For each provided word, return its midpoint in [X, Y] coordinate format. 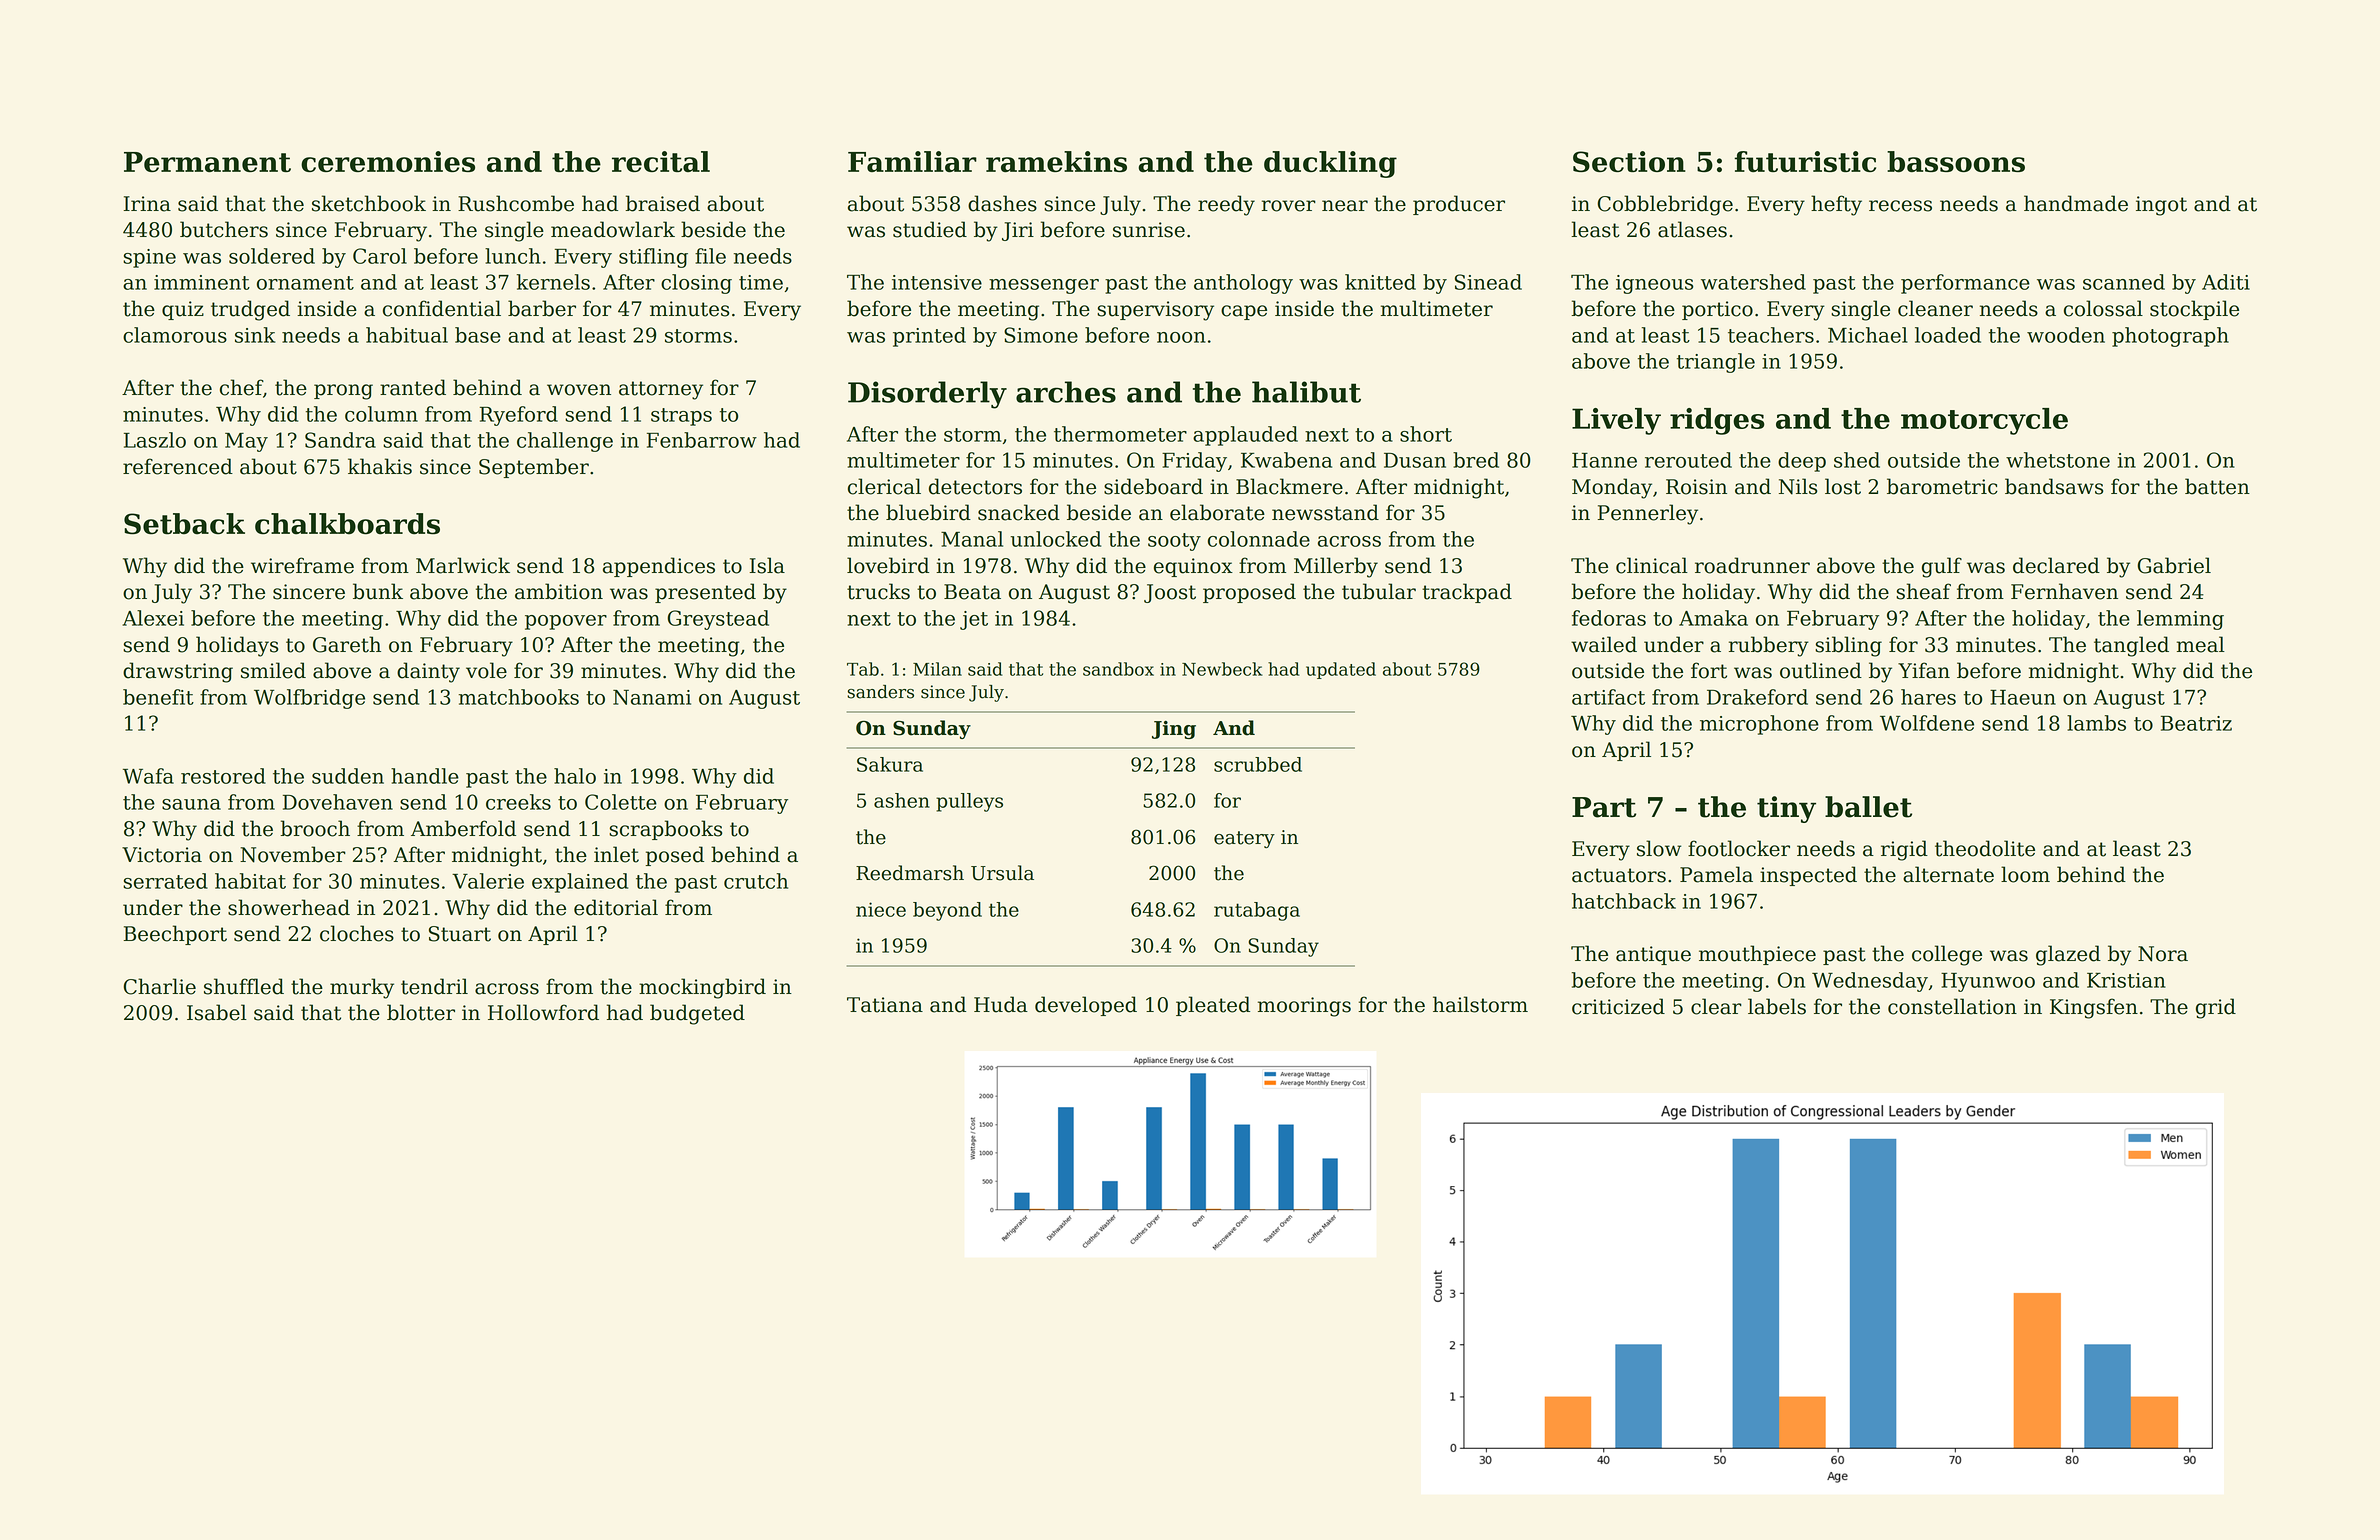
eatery [1244, 839]
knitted [1380, 282]
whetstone [2058, 460]
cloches [357, 933]
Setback [184, 524]
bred [1476, 460]
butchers [224, 229]
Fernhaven [2064, 591]
